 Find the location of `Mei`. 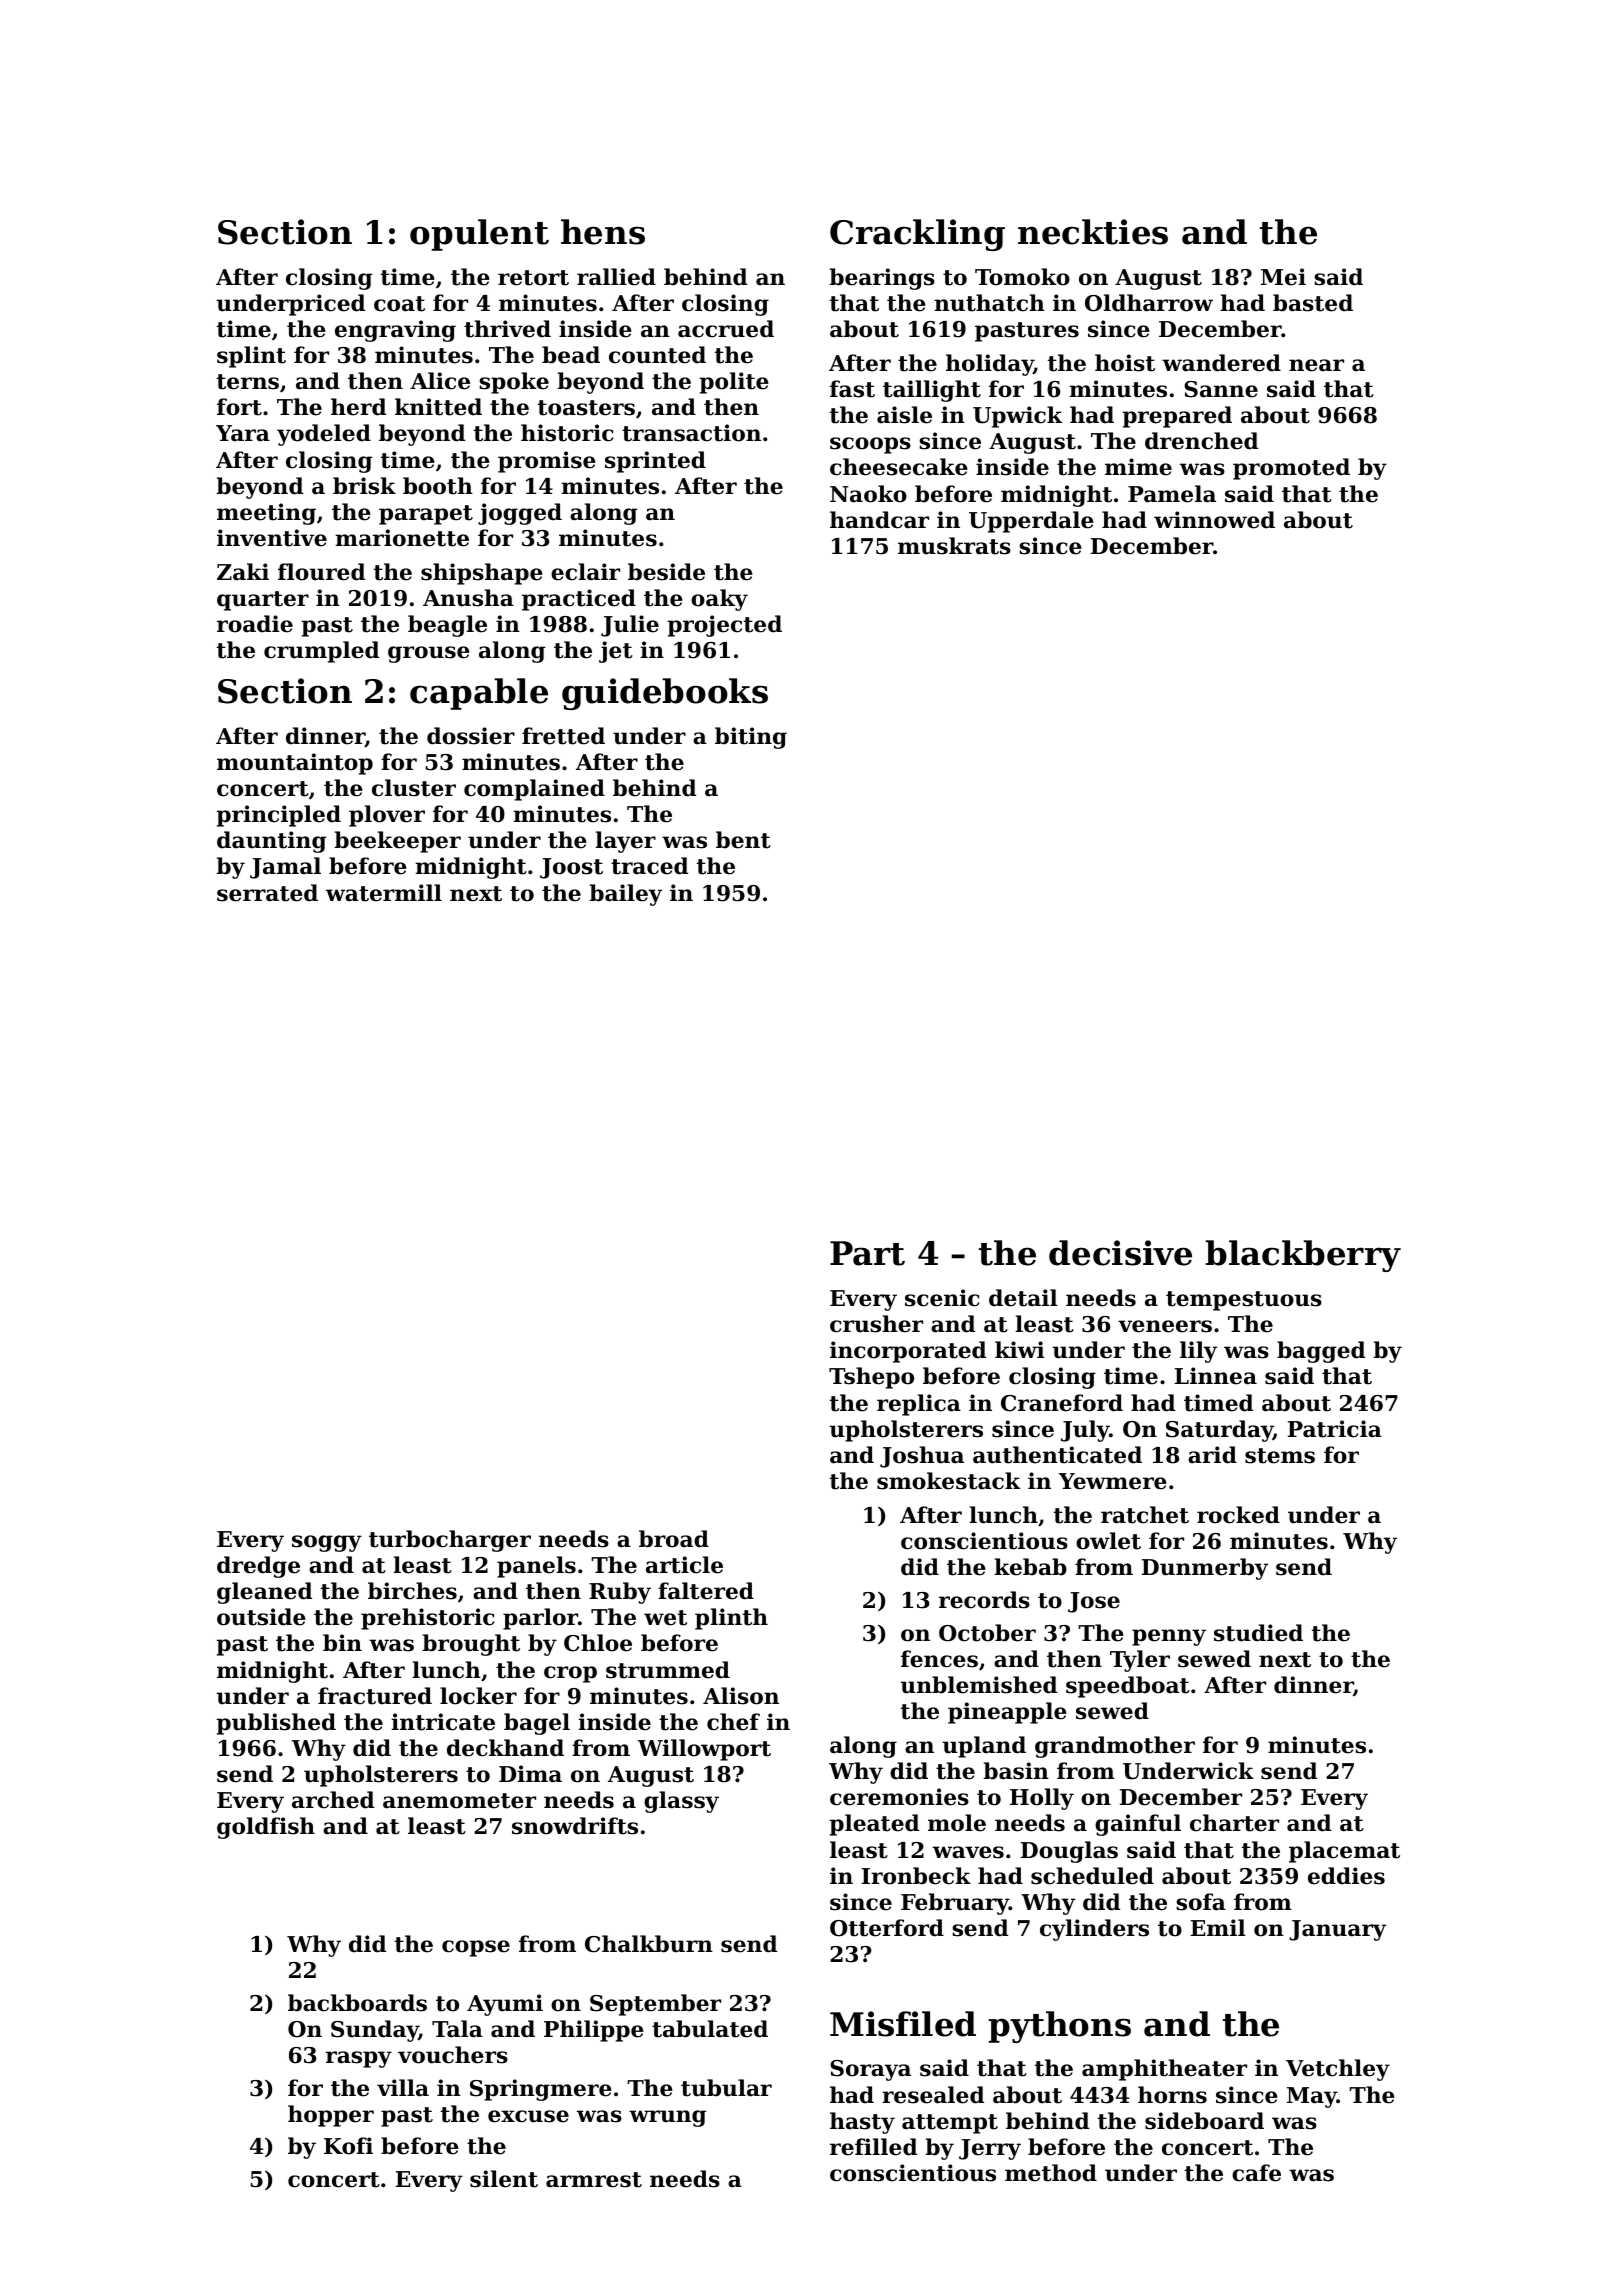

Mei is located at coordinates (1283, 277).
